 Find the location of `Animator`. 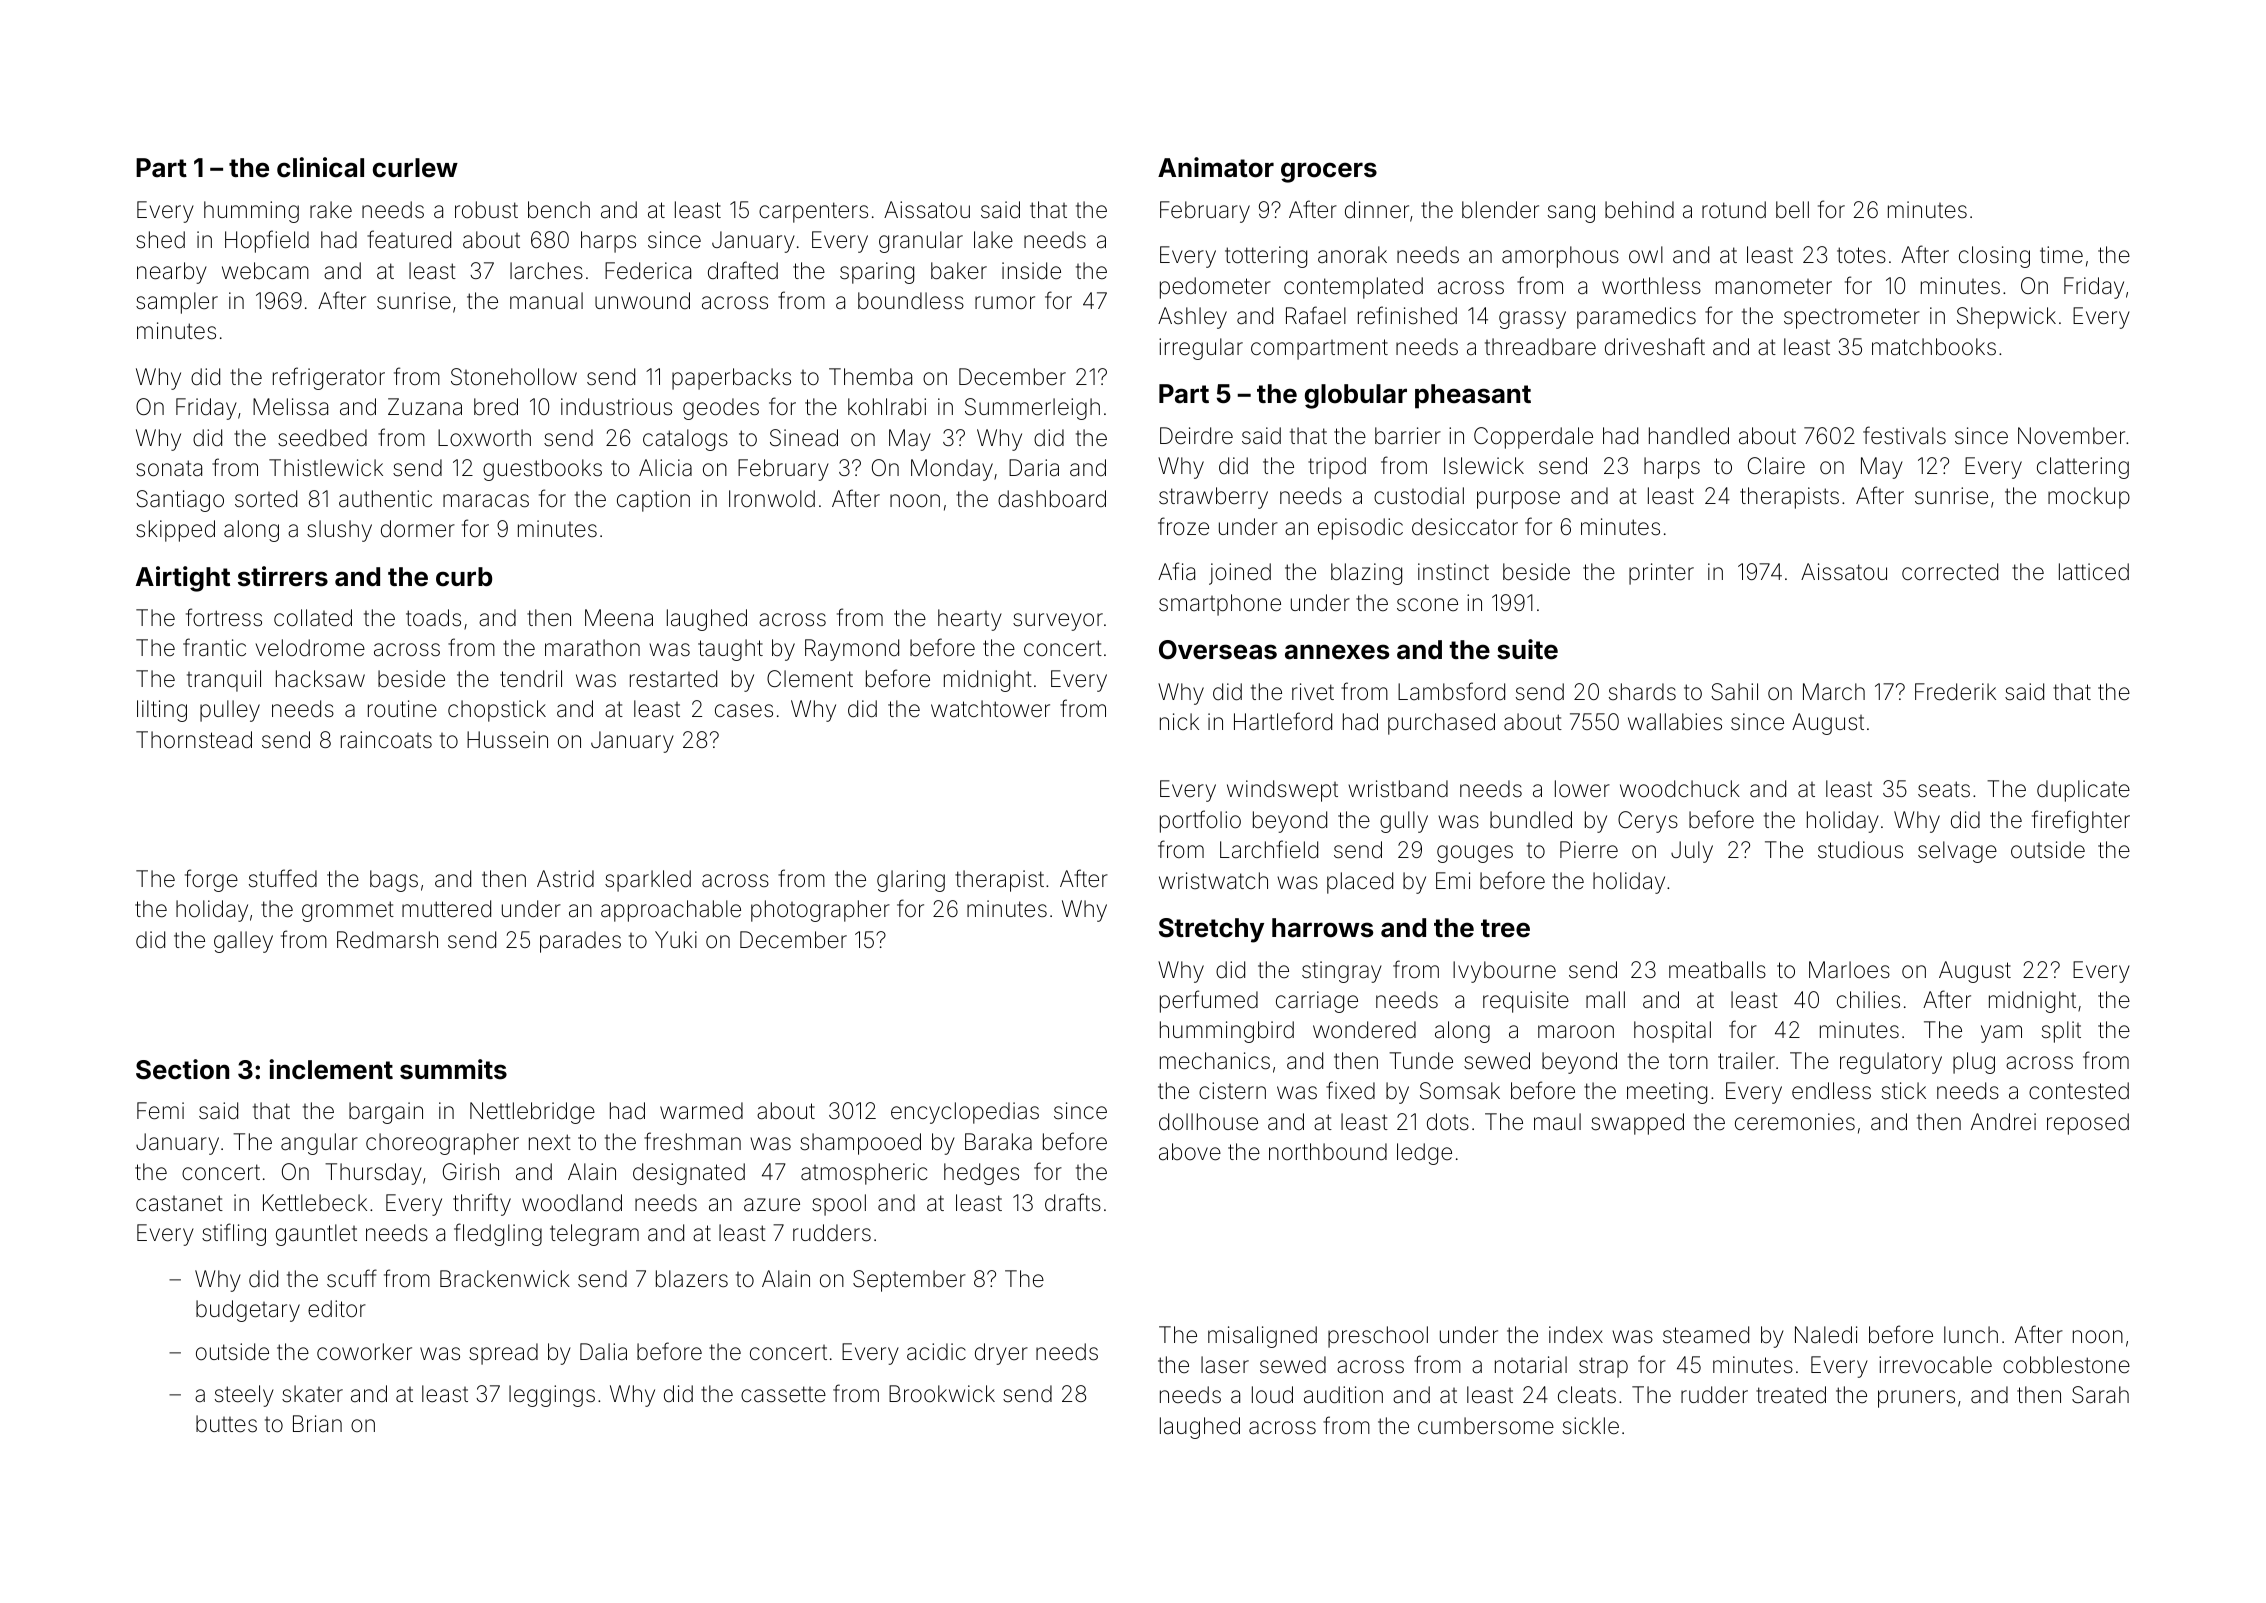

Animator is located at coordinates (1216, 167).
